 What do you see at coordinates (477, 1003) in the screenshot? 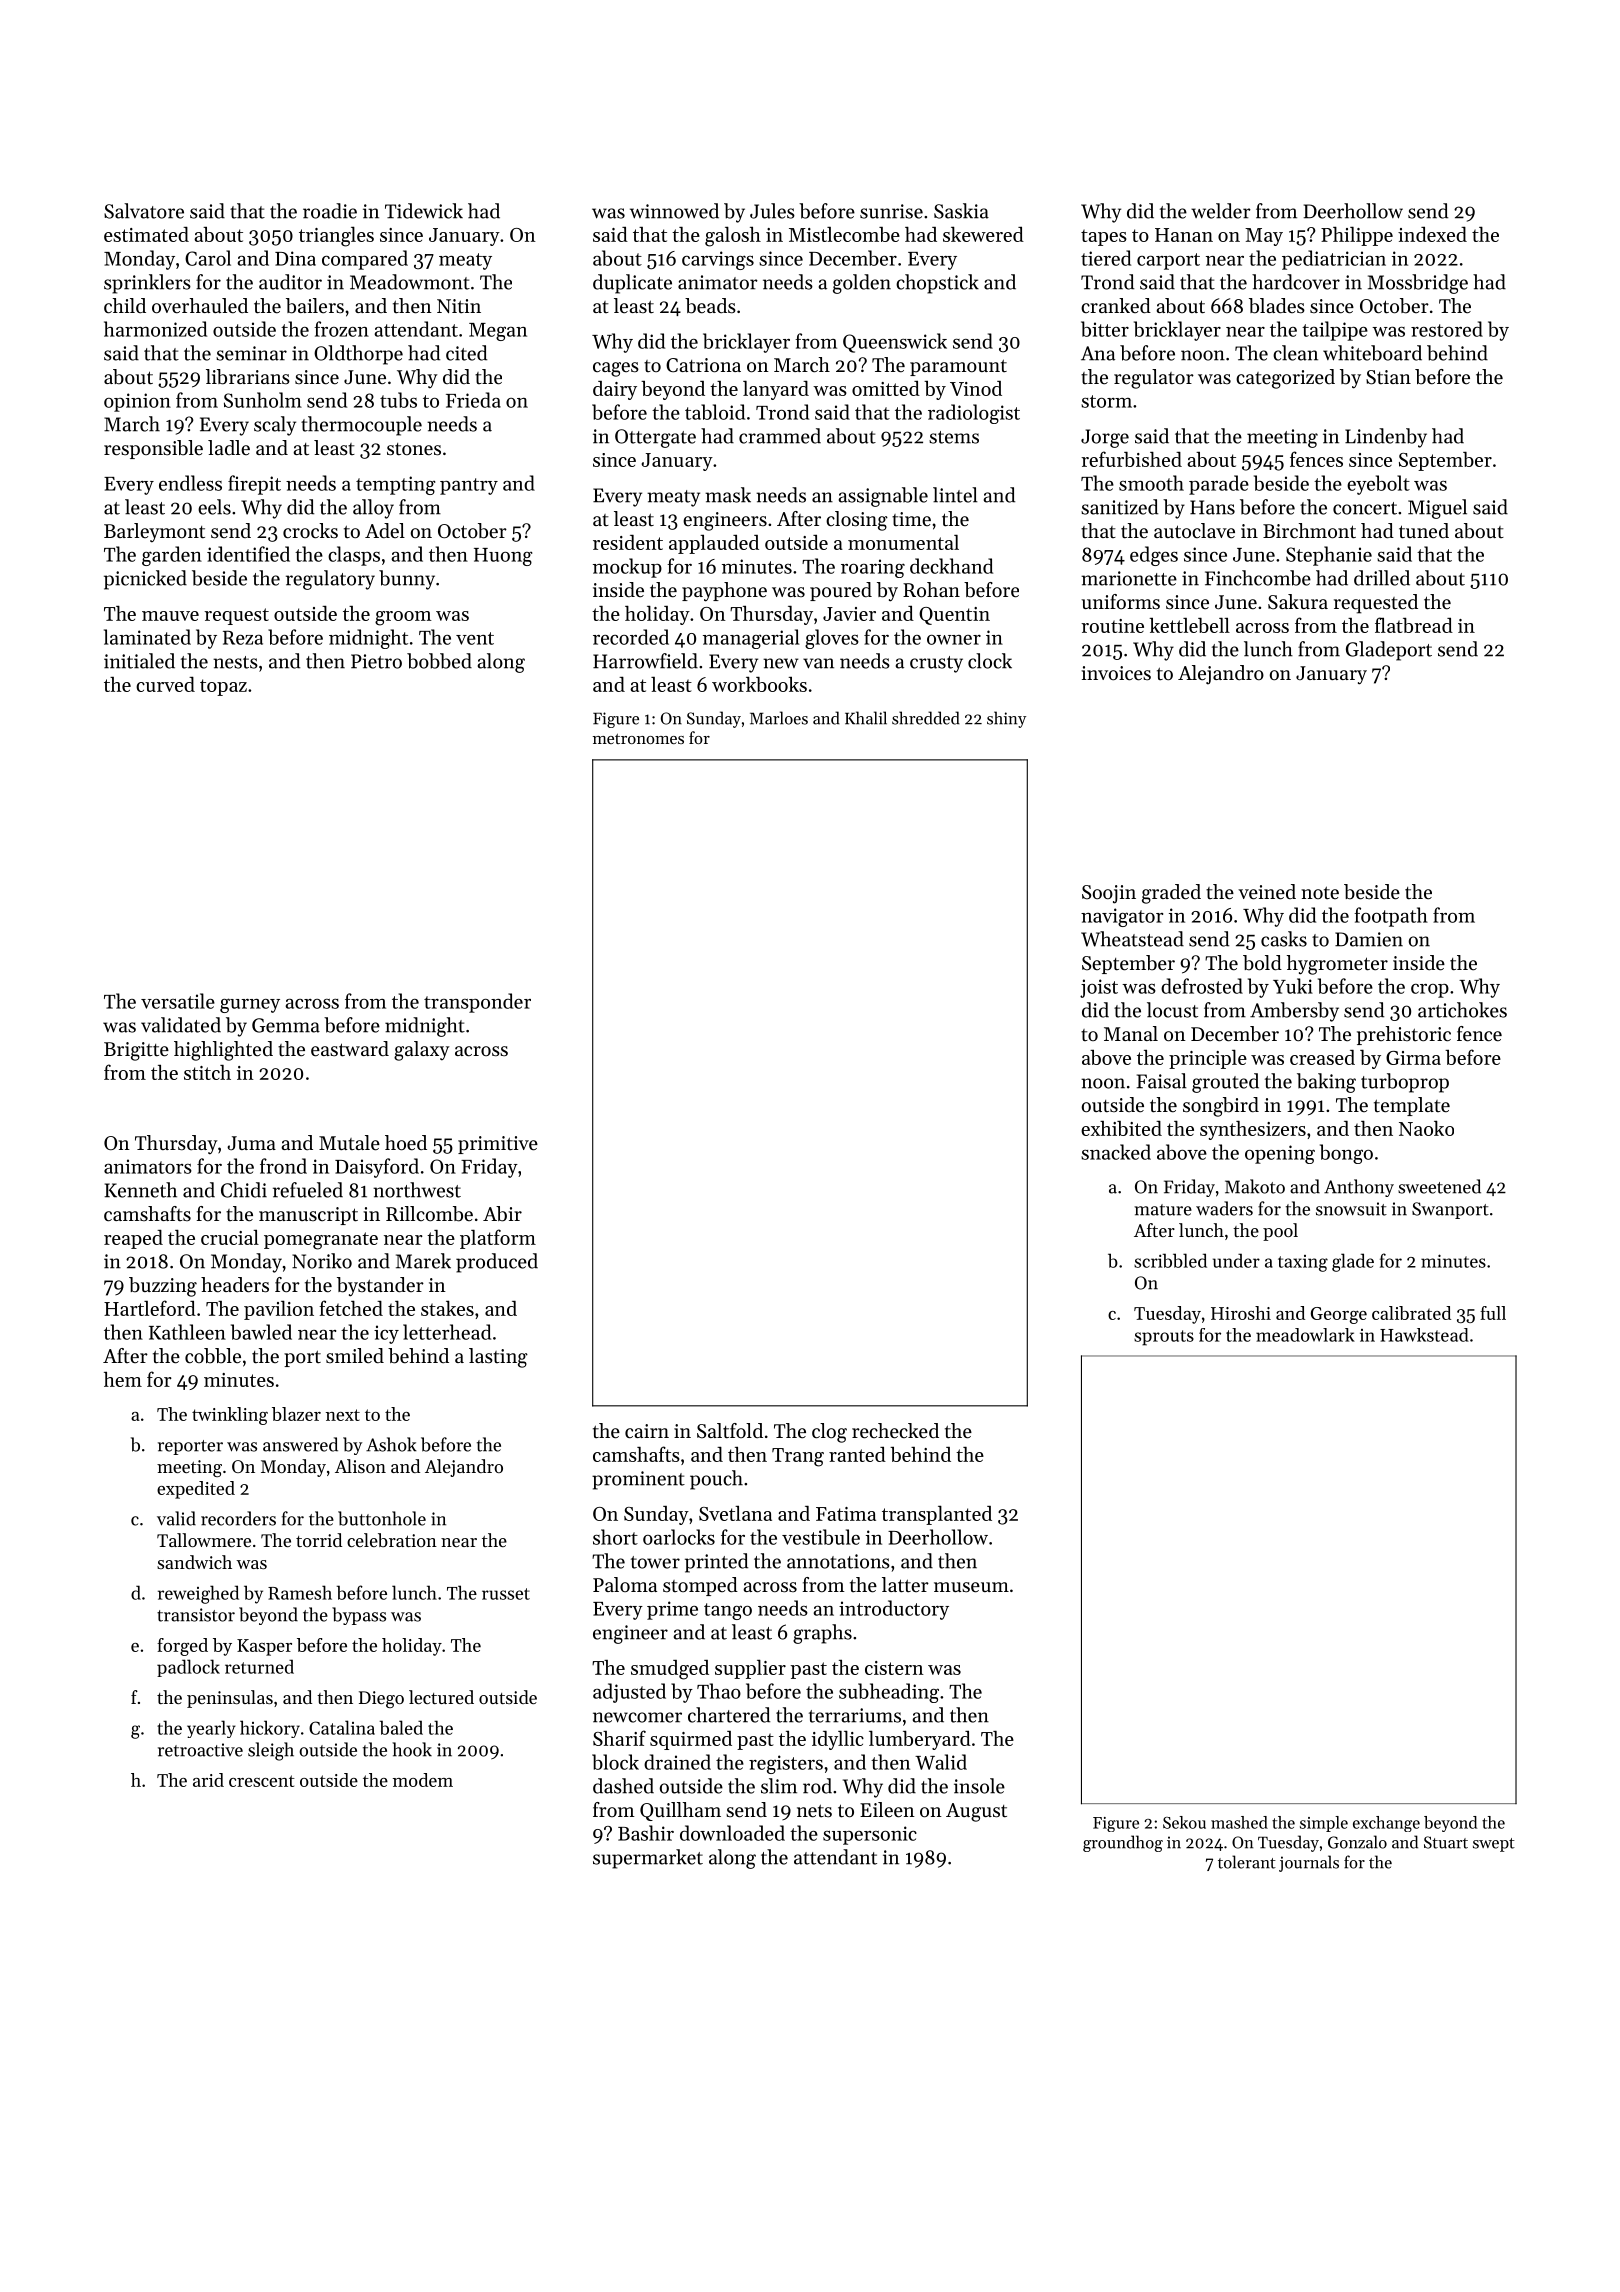
I see `transponder` at bounding box center [477, 1003].
